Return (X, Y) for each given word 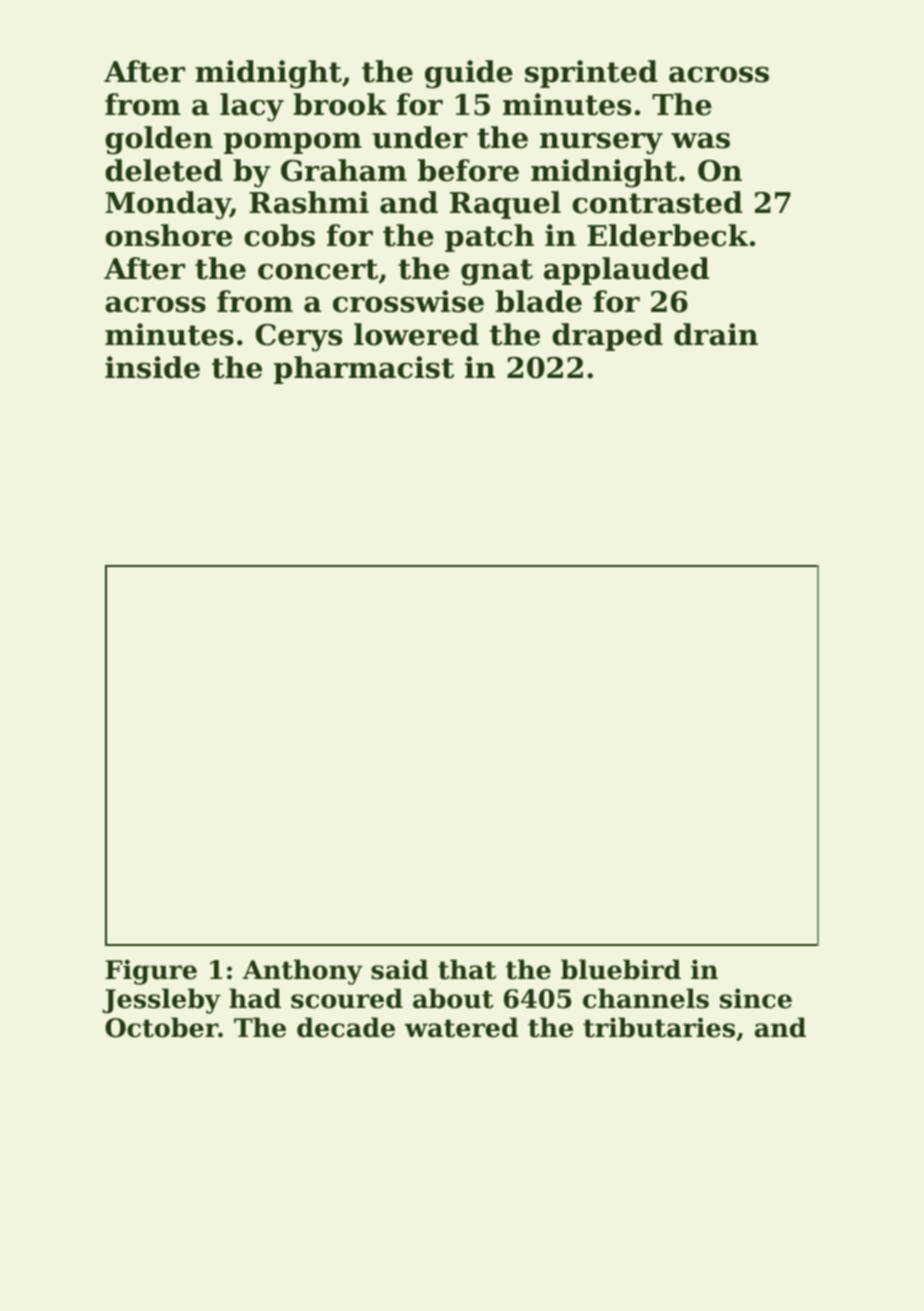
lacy (252, 107)
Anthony (303, 972)
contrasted (657, 202)
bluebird (621, 969)
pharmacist (364, 370)
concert (318, 269)
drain (716, 334)
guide (469, 74)
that (467, 969)
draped (607, 337)
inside (152, 367)
